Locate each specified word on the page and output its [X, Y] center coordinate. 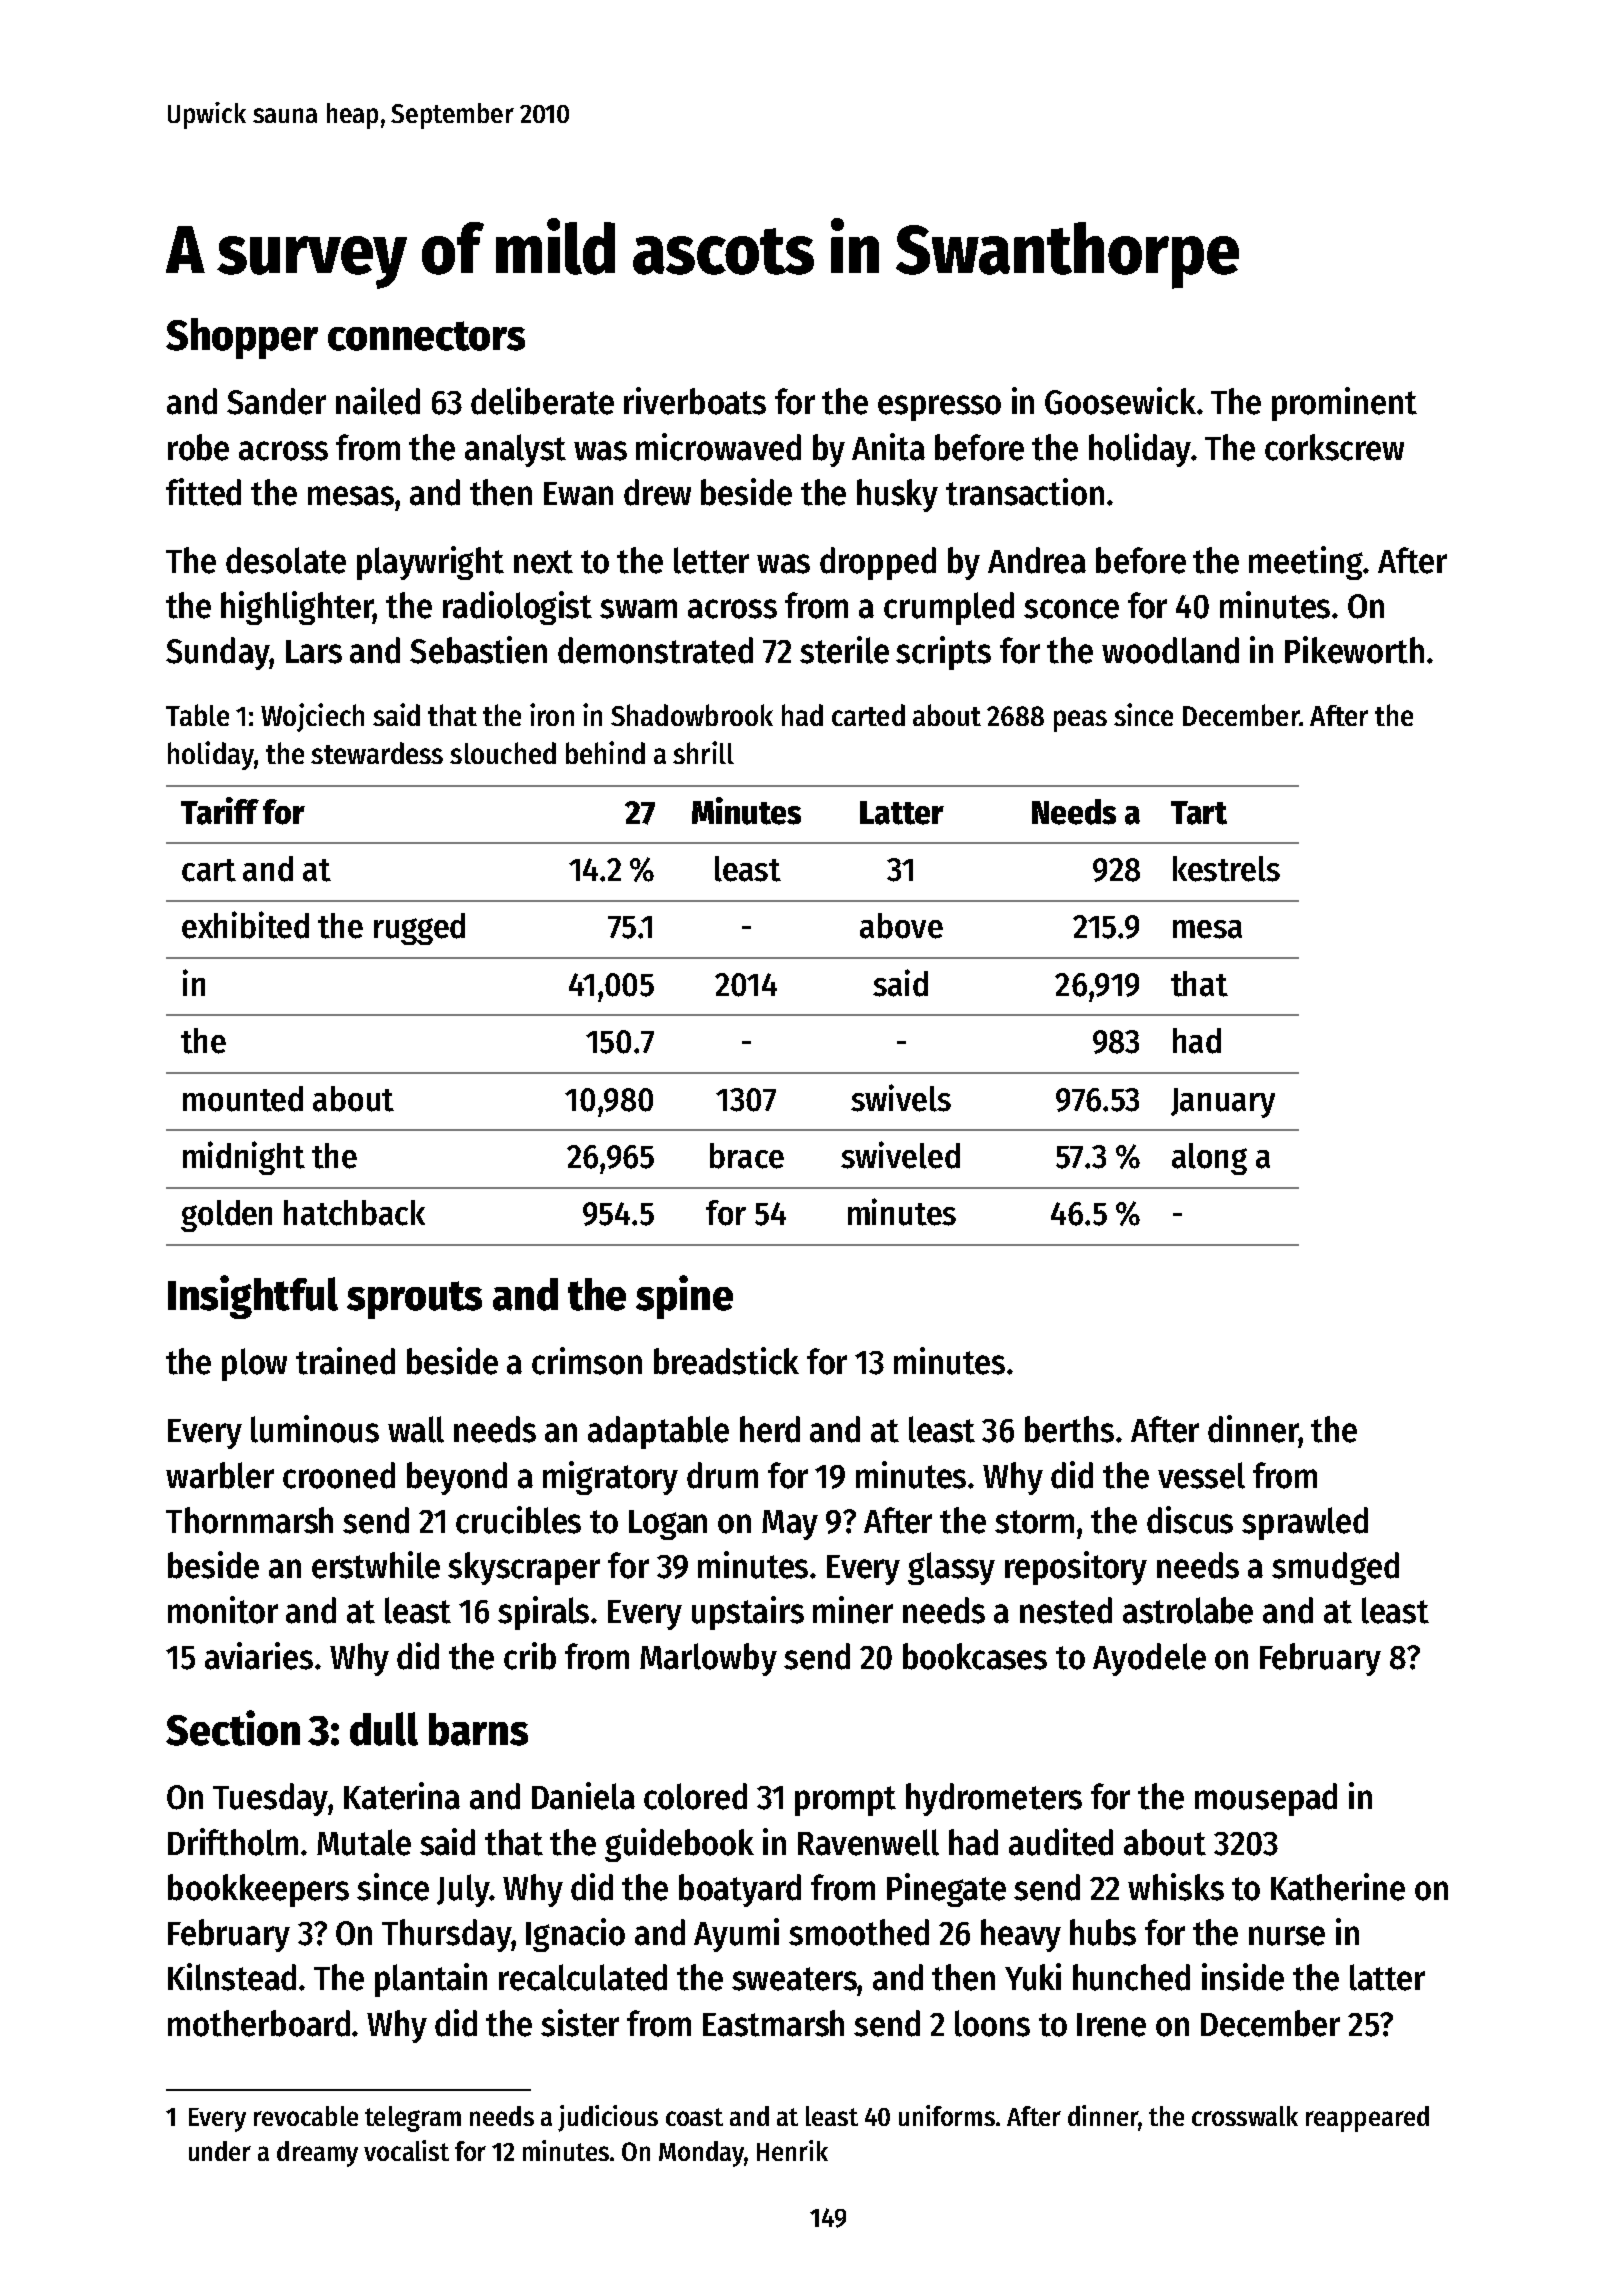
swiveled [900, 1155]
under [220, 2151]
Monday [701, 2154]
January [1223, 1103]
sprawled [1305, 1523]
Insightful [253, 1297]
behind [605, 752]
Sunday [218, 653]
